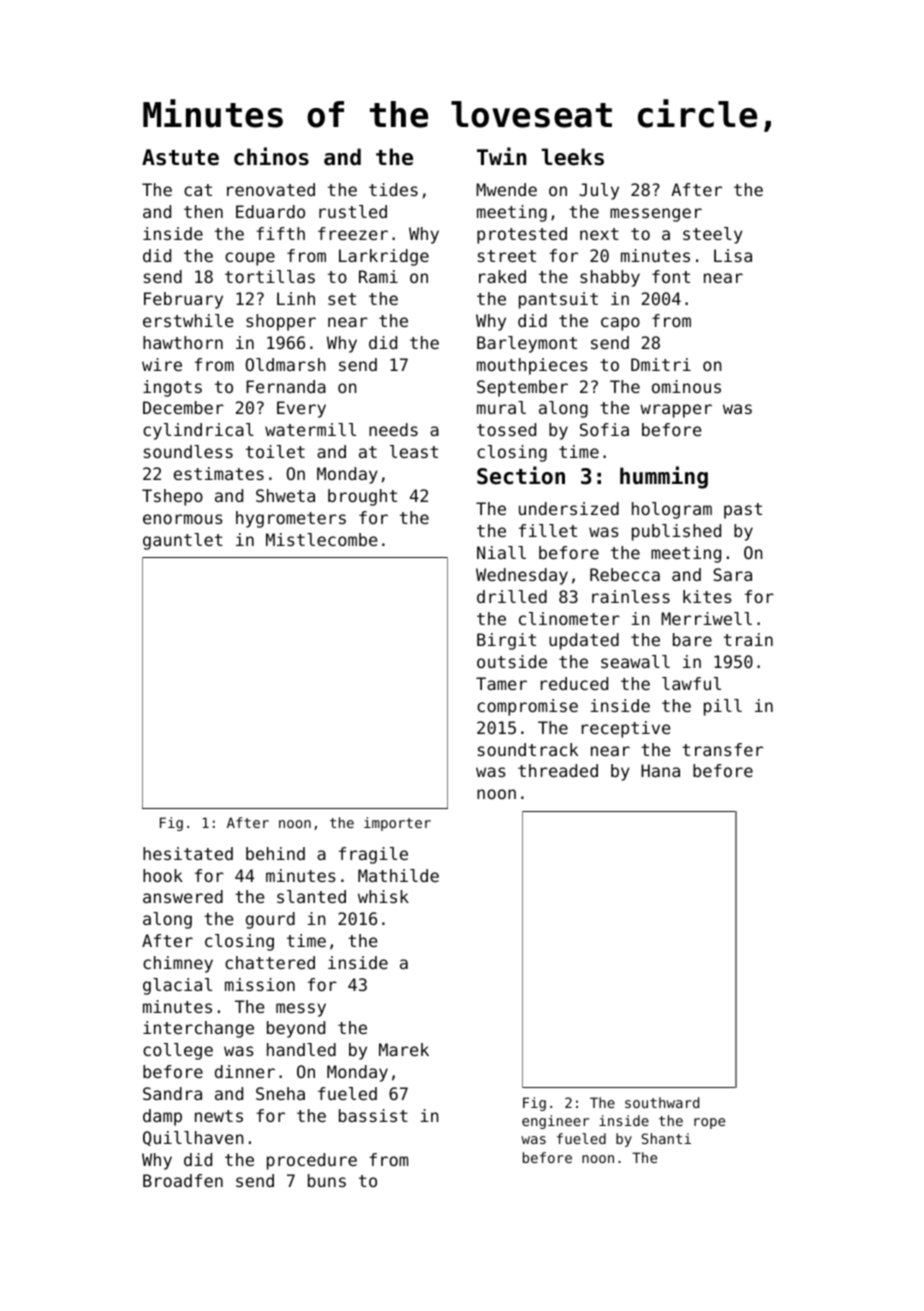 This page has width=924, height=1311. Describe the element at coordinates (709, 1123) in the page. I see `rope` at that location.
